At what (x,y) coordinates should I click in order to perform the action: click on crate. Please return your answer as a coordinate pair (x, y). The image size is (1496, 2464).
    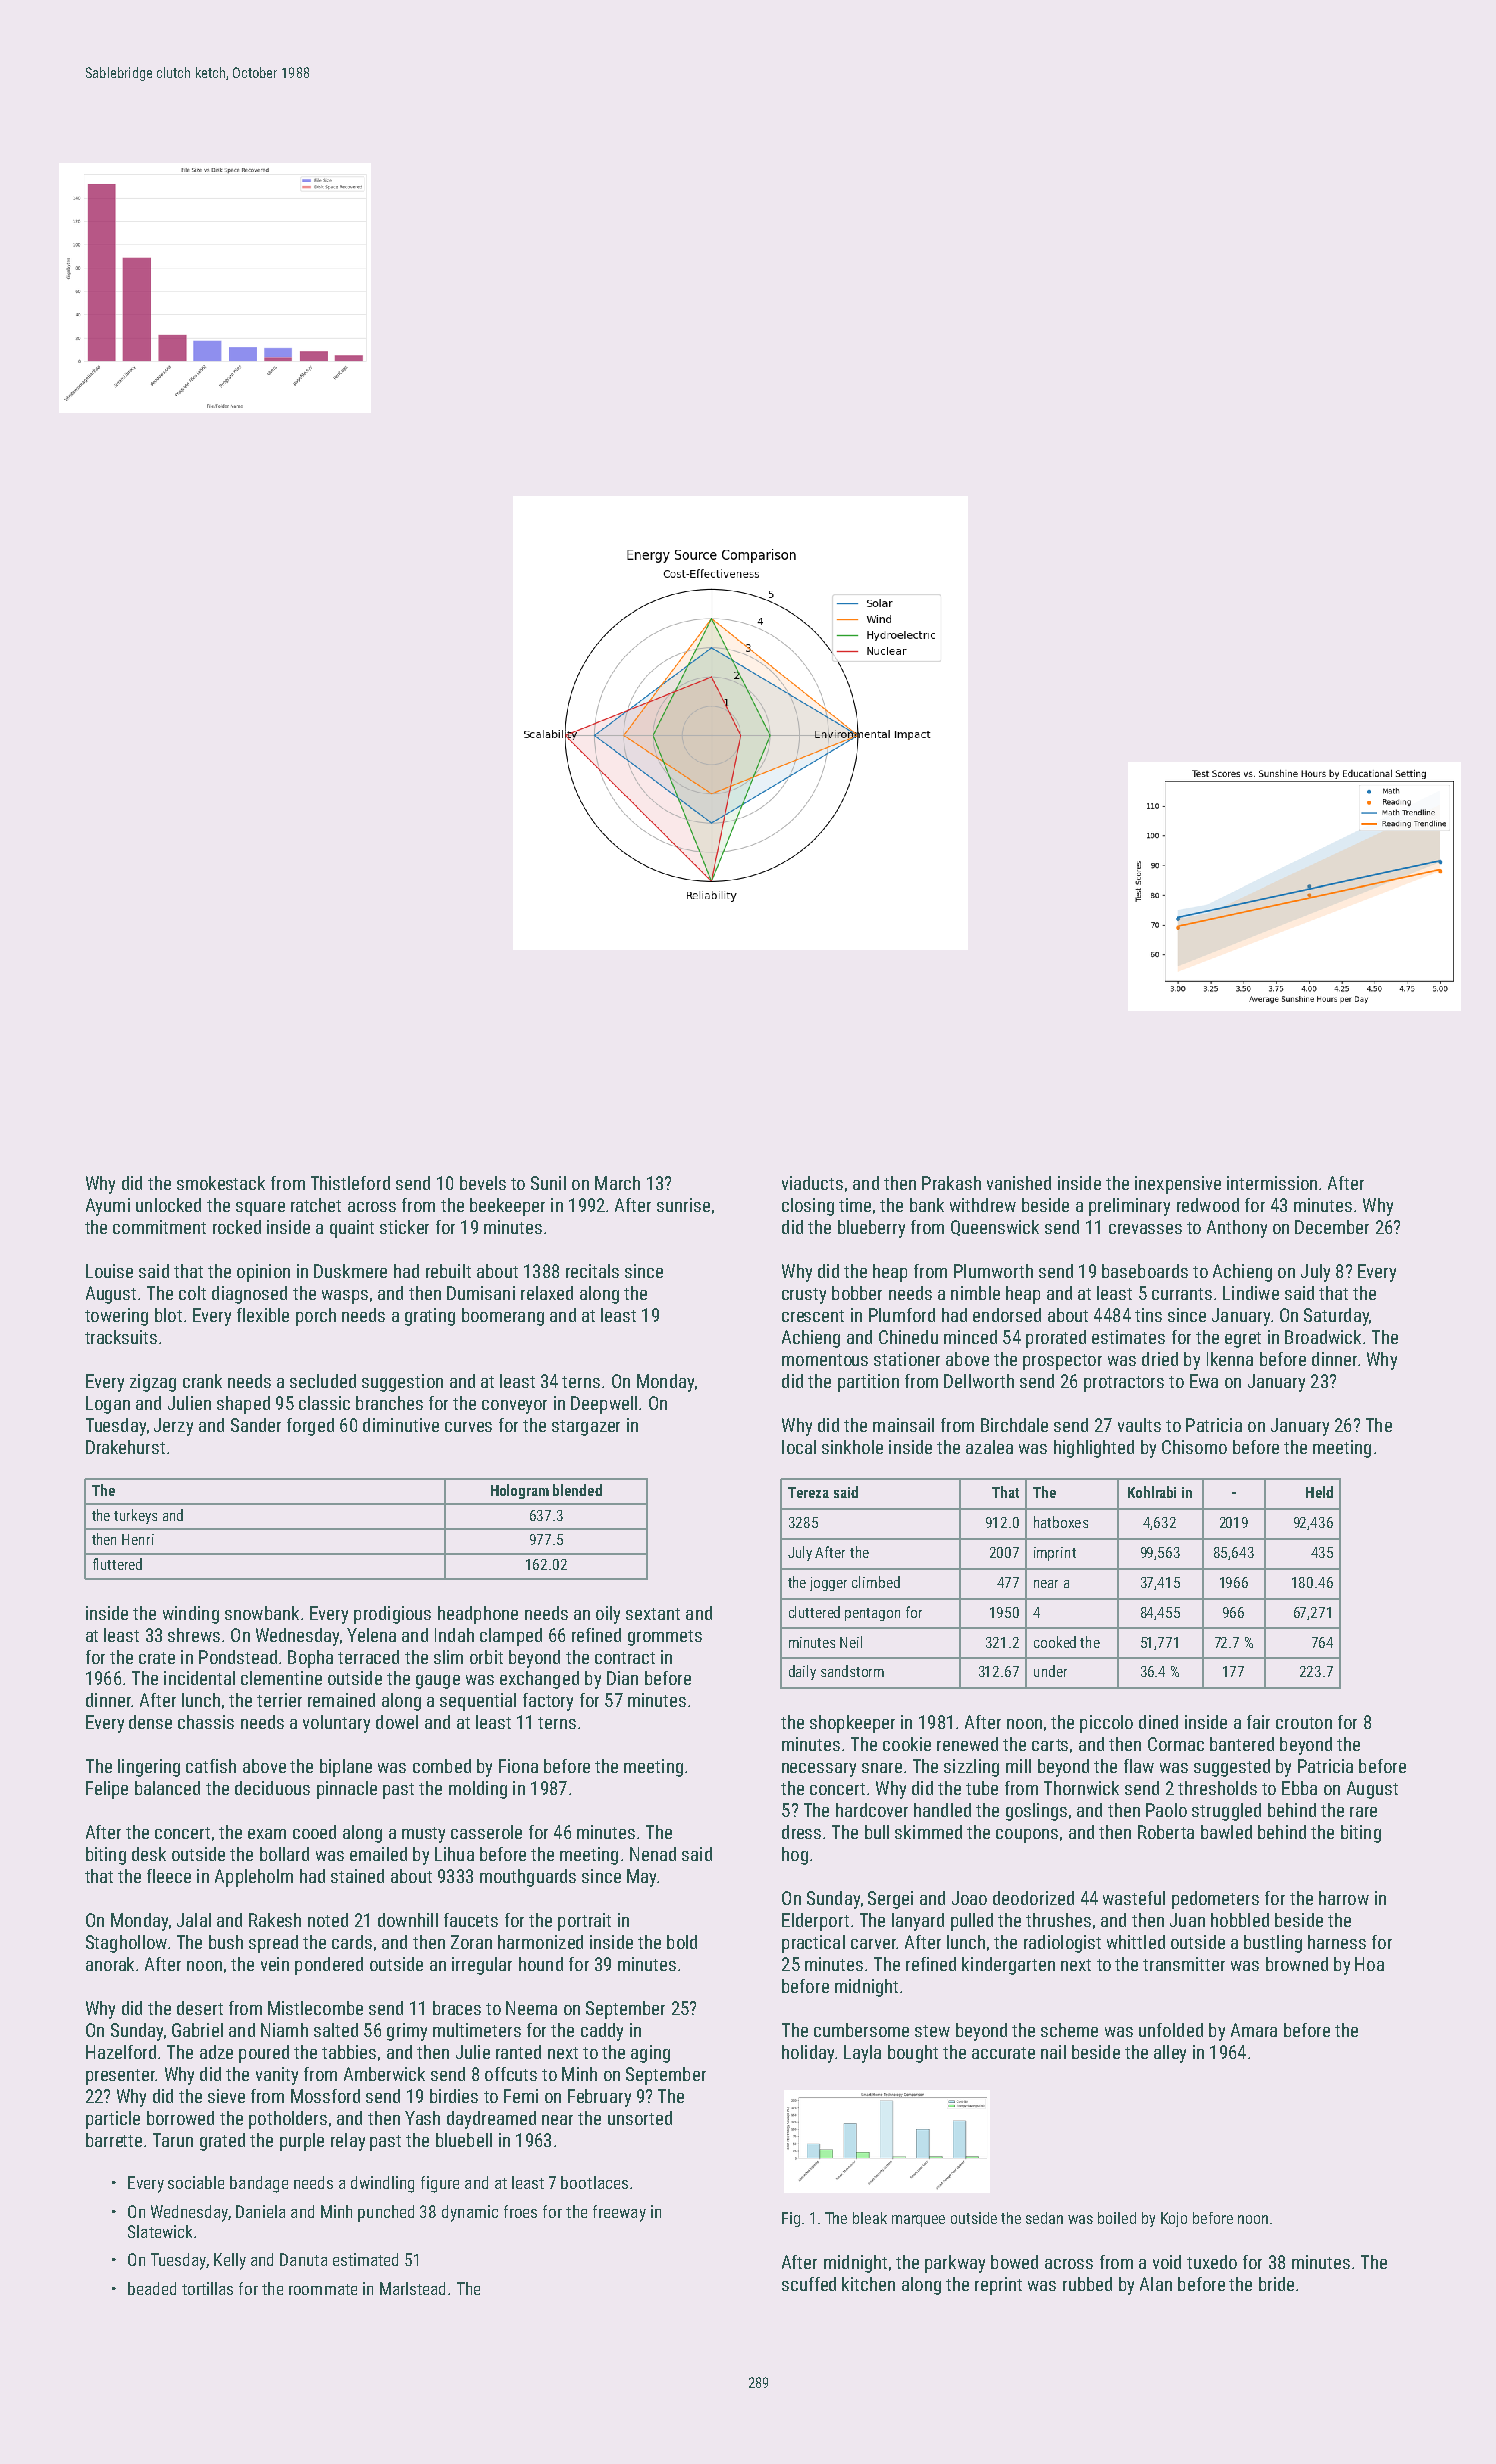
    Looking at the image, I should click on (157, 1658).
